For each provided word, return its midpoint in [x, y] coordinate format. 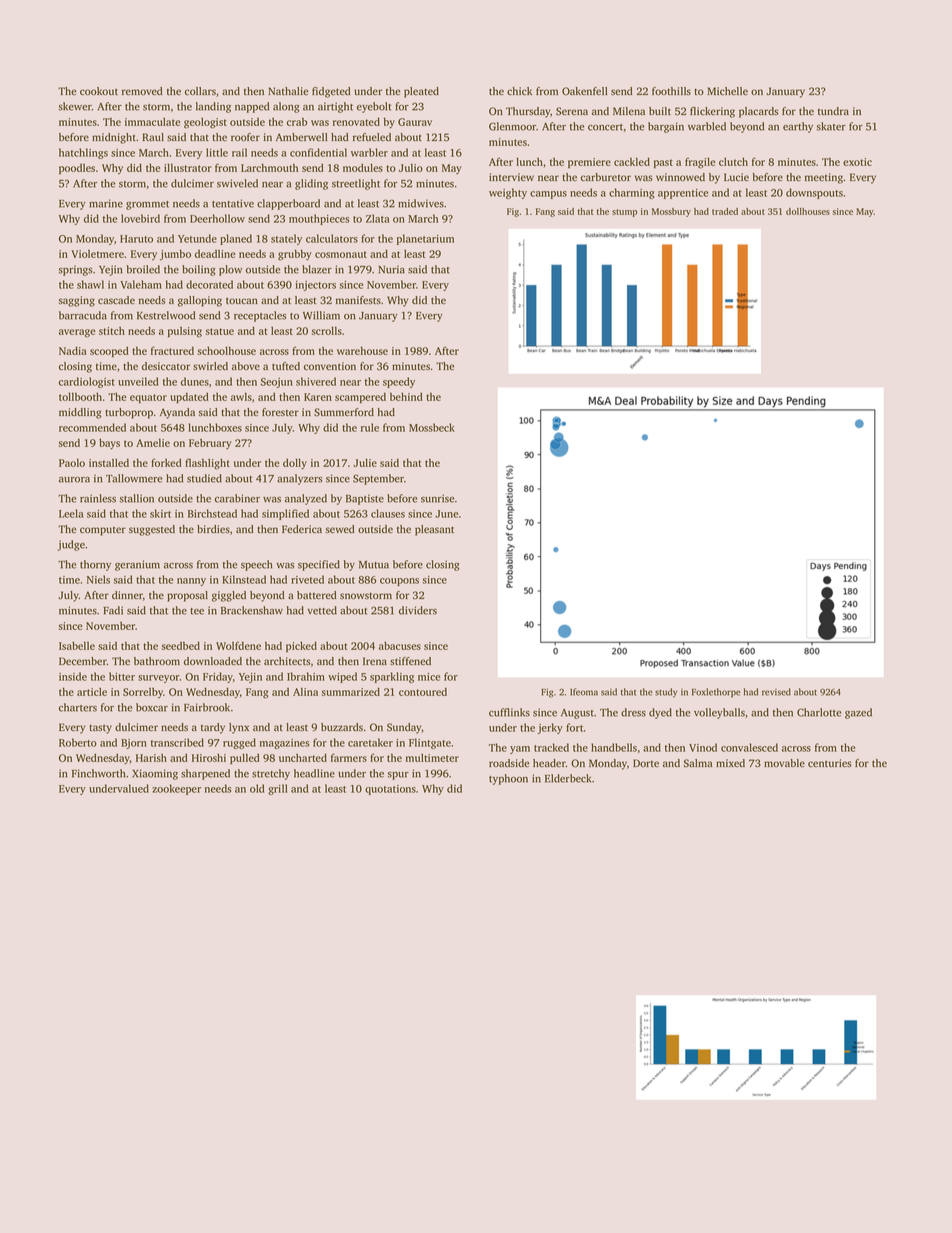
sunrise [437, 498]
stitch [112, 331]
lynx [239, 728]
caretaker [370, 742]
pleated [421, 92]
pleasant [434, 530]
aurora [74, 480]
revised [776, 692]
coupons [399, 582]
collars [200, 91]
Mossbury [671, 212]
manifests [358, 300]
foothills [671, 91]
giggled [229, 596]
